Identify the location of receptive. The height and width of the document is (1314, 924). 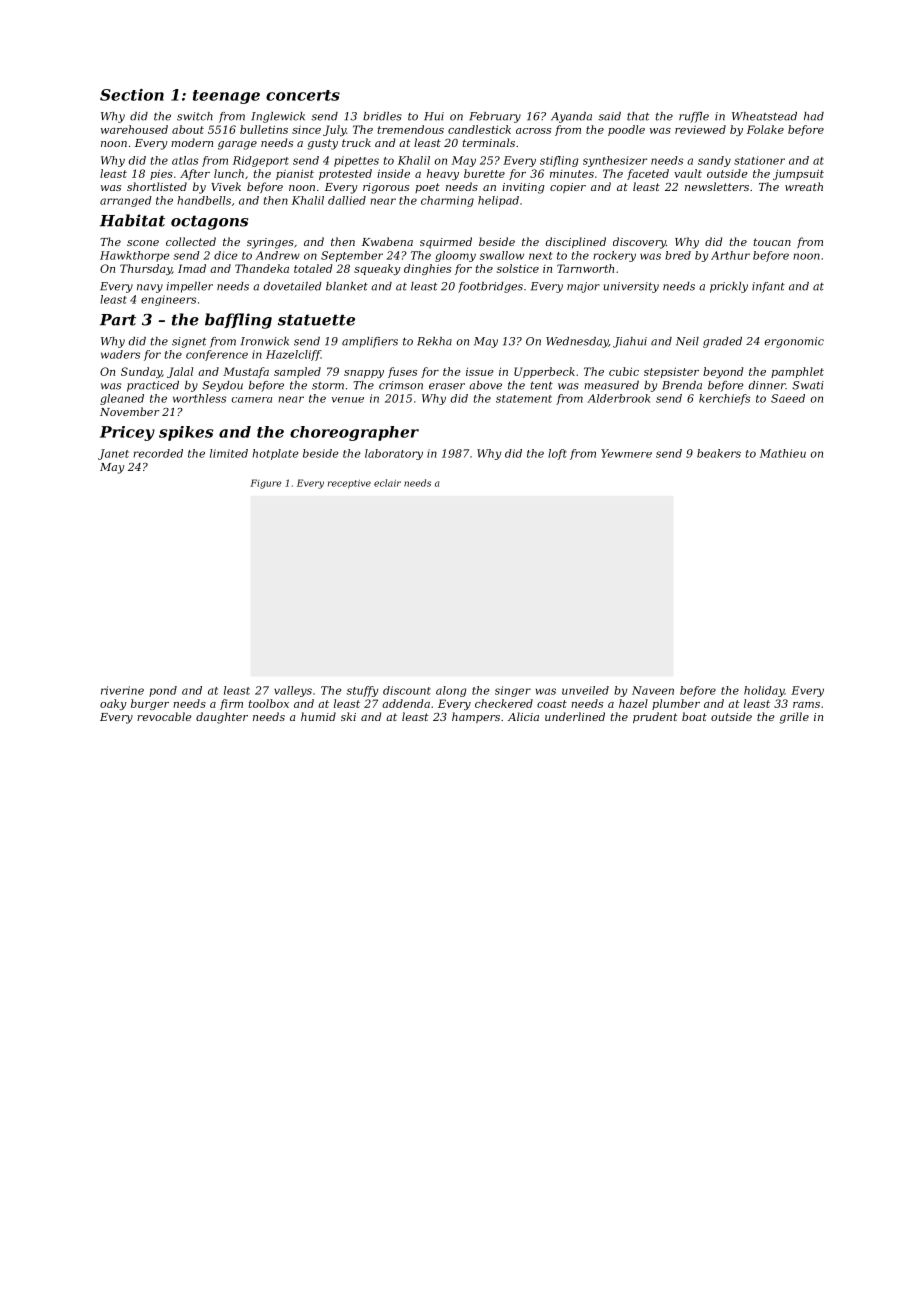
(349, 484).
